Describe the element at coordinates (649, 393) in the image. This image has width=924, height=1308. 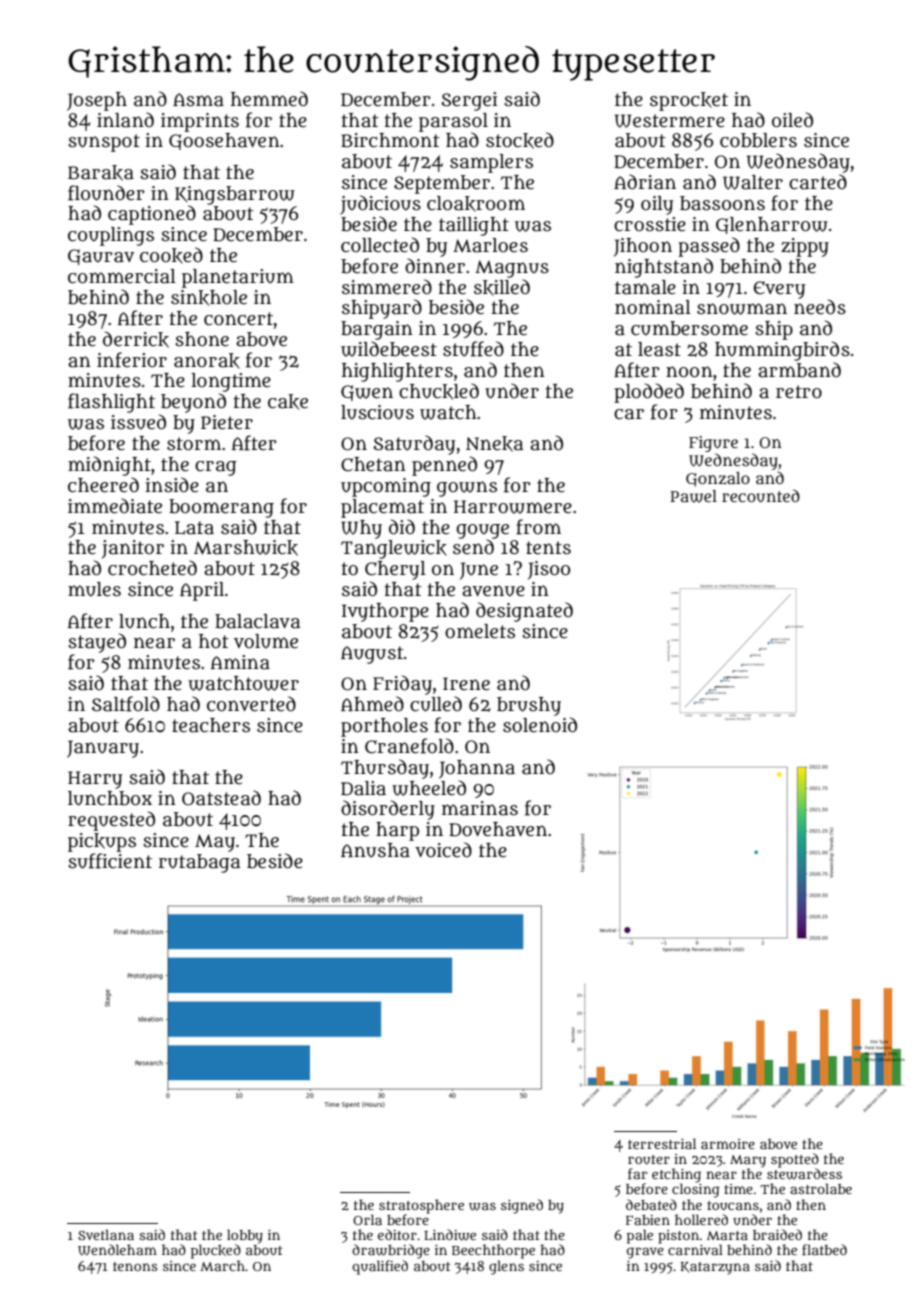
I see `plodded` at that location.
